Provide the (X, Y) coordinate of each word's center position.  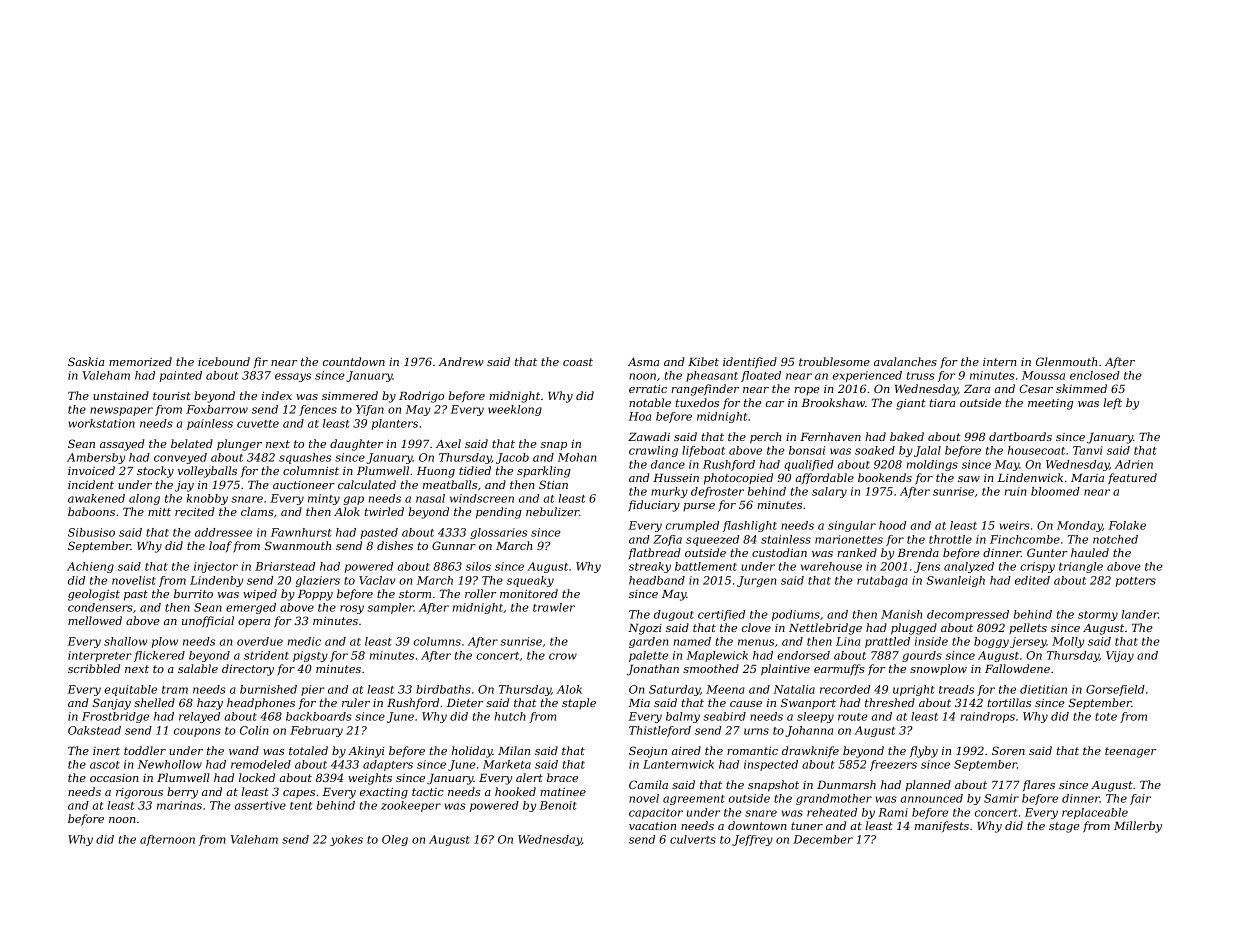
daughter (356, 445)
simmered (350, 395)
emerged (251, 608)
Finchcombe (1025, 539)
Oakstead (94, 730)
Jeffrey (752, 840)
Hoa (640, 416)
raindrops (988, 717)
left (1112, 403)
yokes (346, 840)
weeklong (515, 410)
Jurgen (756, 581)
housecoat (1036, 450)
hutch (510, 716)
